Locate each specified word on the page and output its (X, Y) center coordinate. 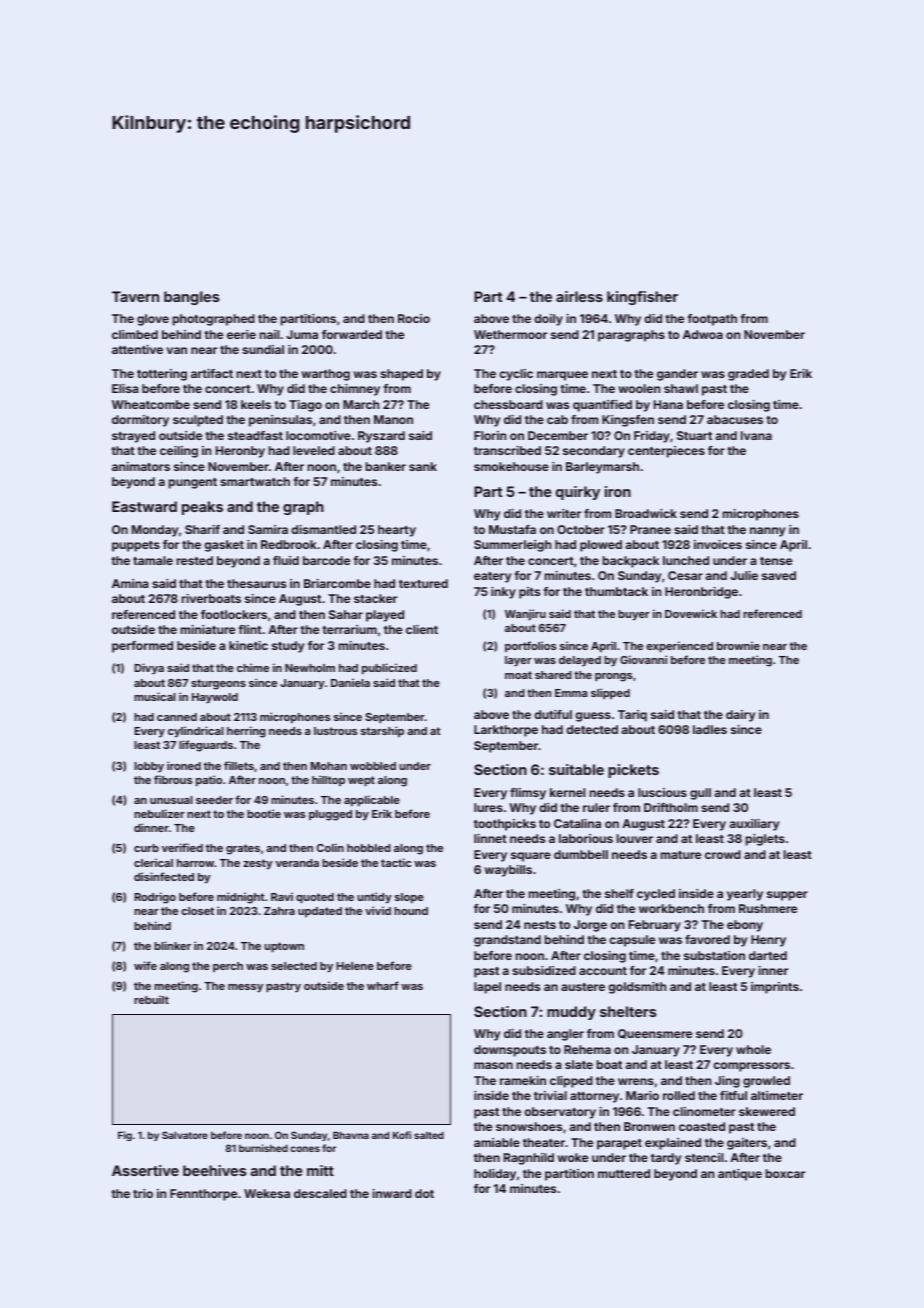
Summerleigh (512, 546)
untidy (374, 898)
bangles (192, 298)
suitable (576, 769)
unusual (171, 800)
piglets (765, 840)
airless (579, 296)
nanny (767, 532)
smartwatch (255, 481)
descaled (320, 1193)
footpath (712, 320)
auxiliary (754, 825)
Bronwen (649, 1126)
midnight (241, 898)
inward (392, 1193)
